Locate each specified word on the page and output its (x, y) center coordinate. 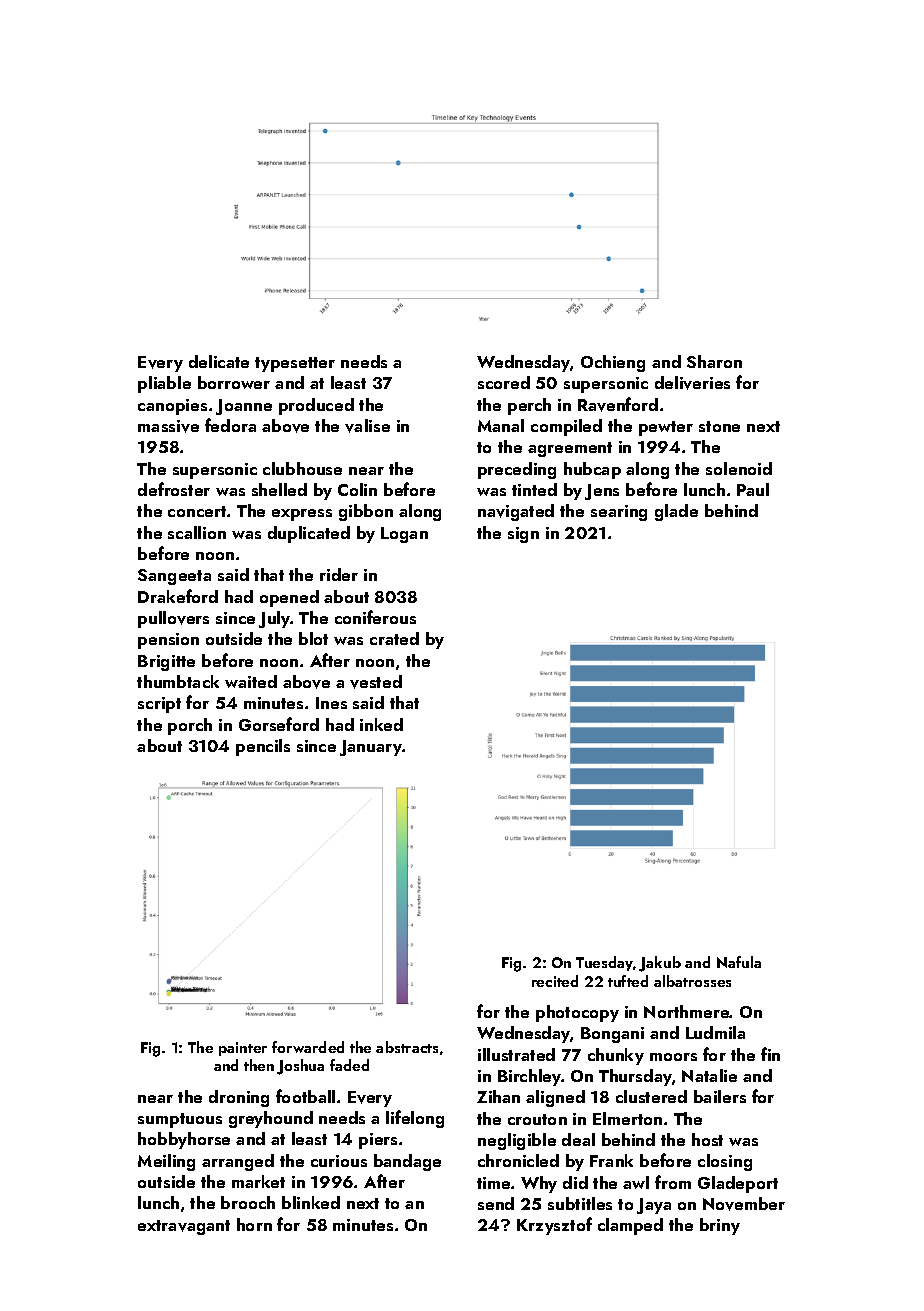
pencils (263, 747)
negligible (517, 1141)
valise (367, 426)
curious (339, 1161)
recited (555, 981)
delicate (219, 361)
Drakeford (178, 596)
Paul (753, 489)
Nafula (739, 962)
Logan (404, 535)
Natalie (709, 1075)
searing (619, 513)
